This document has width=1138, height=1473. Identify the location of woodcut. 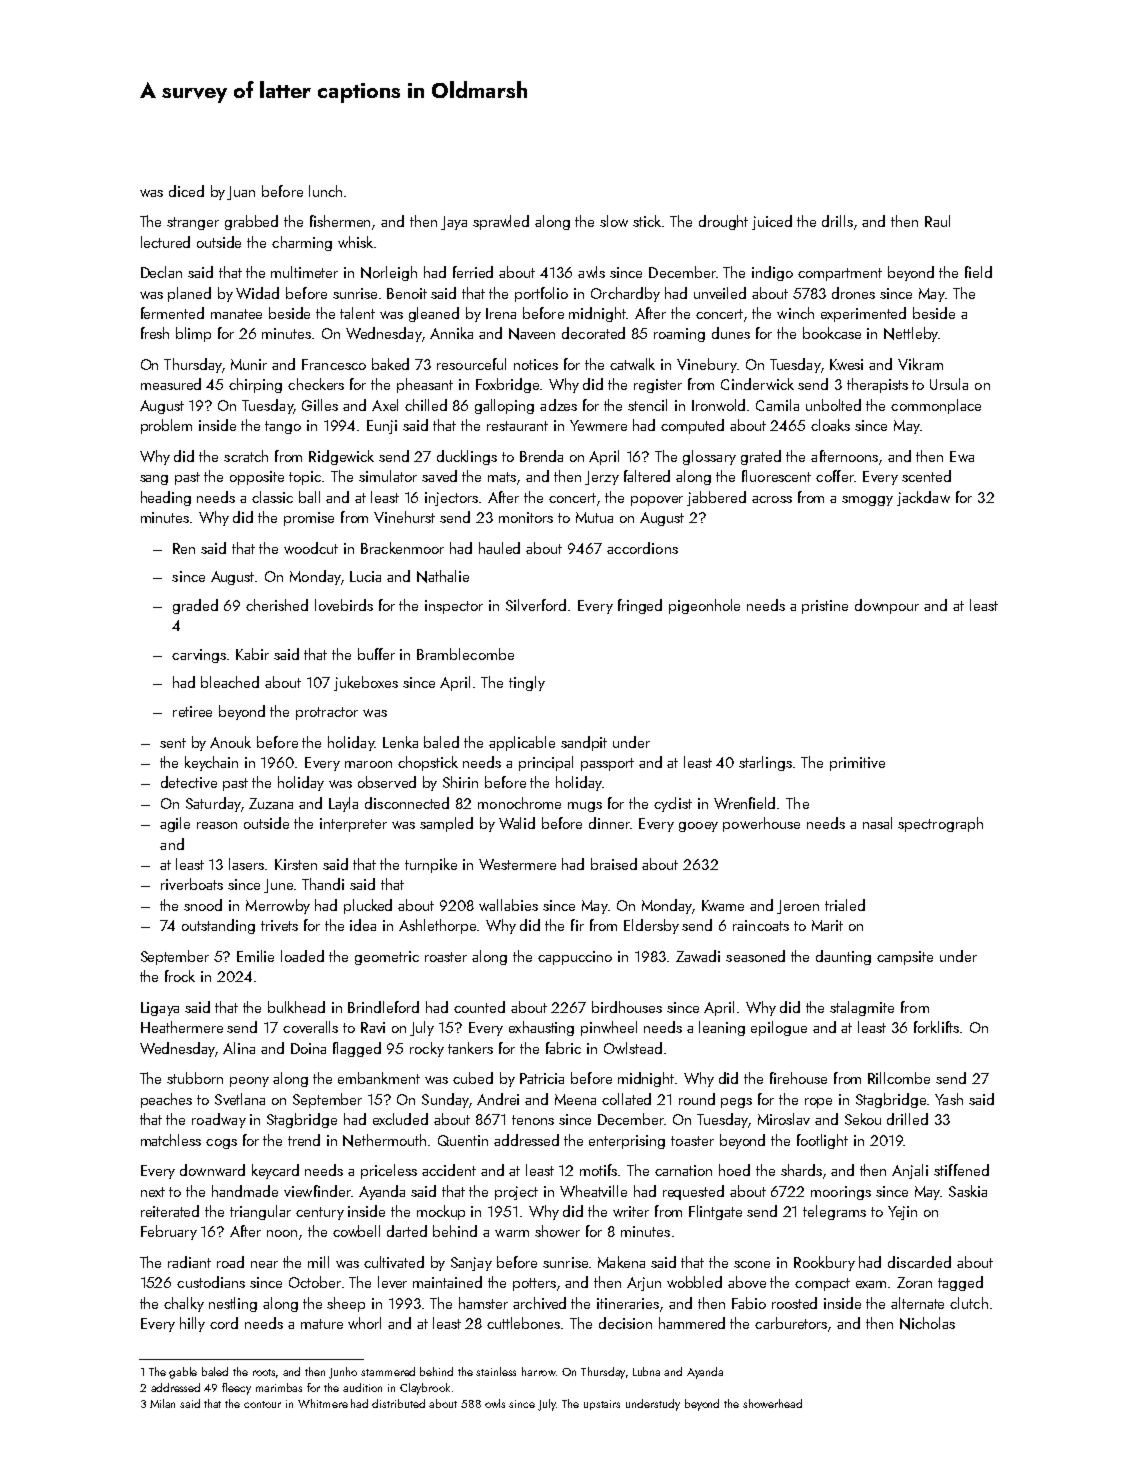
(311, 548).
